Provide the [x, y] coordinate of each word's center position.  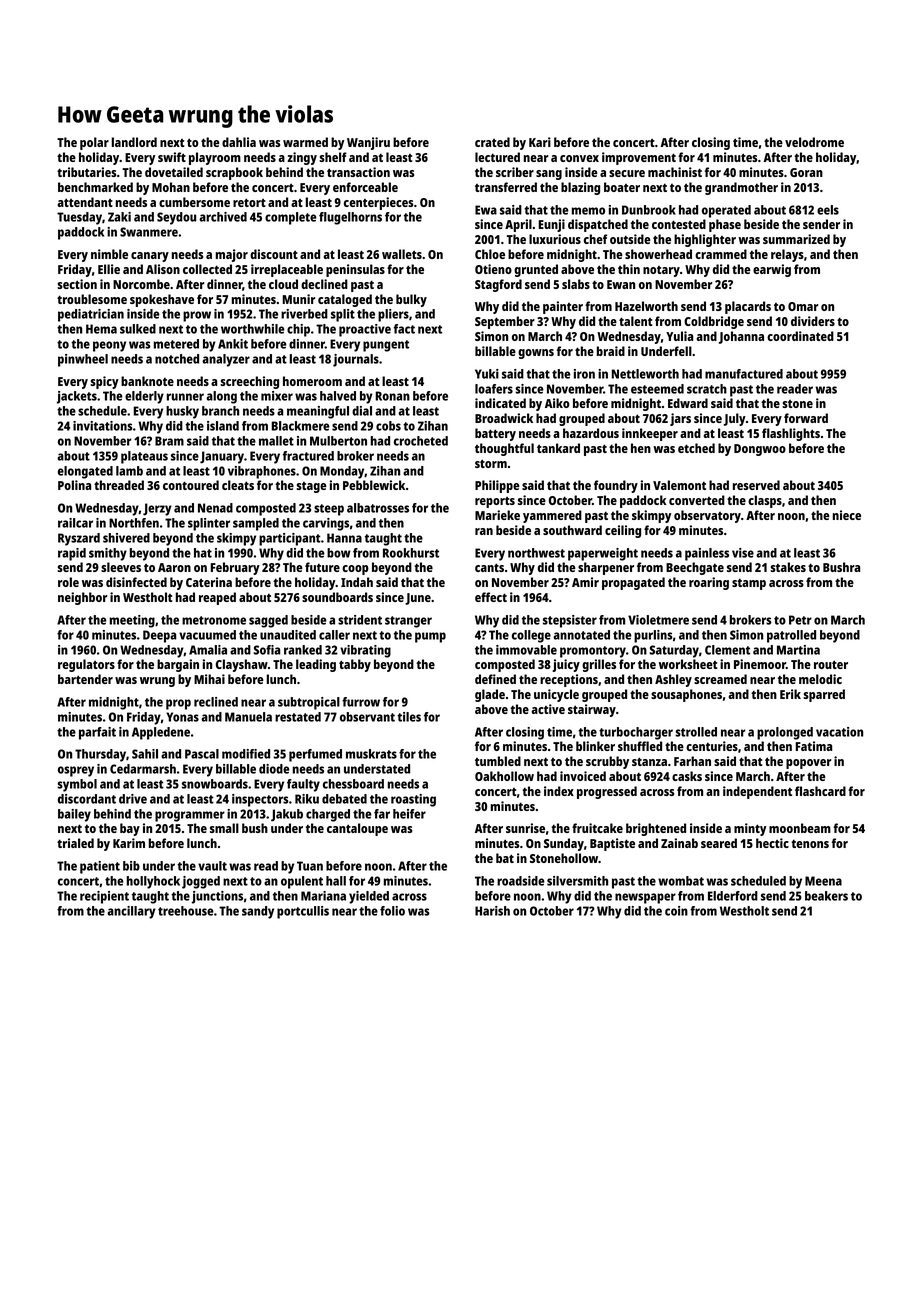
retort [249, 202]
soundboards [337, 597]
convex [579, 158]
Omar [803, 306]
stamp [749, 584]
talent [635, 321]
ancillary [131, 912]
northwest [536, 553]
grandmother [741, 188]
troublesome [92, 299]
